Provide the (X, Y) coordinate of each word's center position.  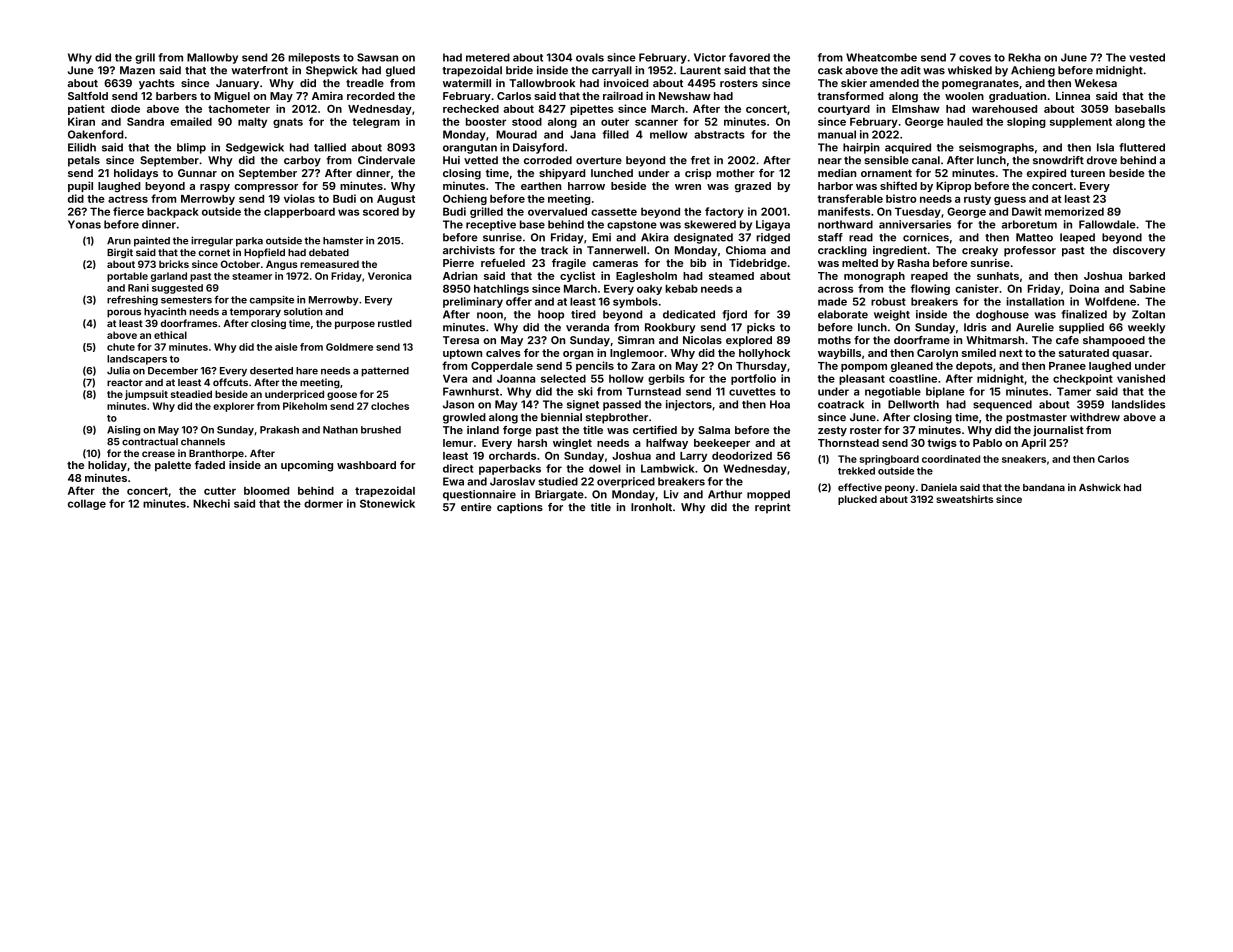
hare (307, 371)
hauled (965, 122)
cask (830, 70)
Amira (327, 96)
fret (700, 160)
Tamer (1074, 391)
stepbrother (617, 418)
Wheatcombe (881, 57)
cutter (220, 491)
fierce (128, 211)
